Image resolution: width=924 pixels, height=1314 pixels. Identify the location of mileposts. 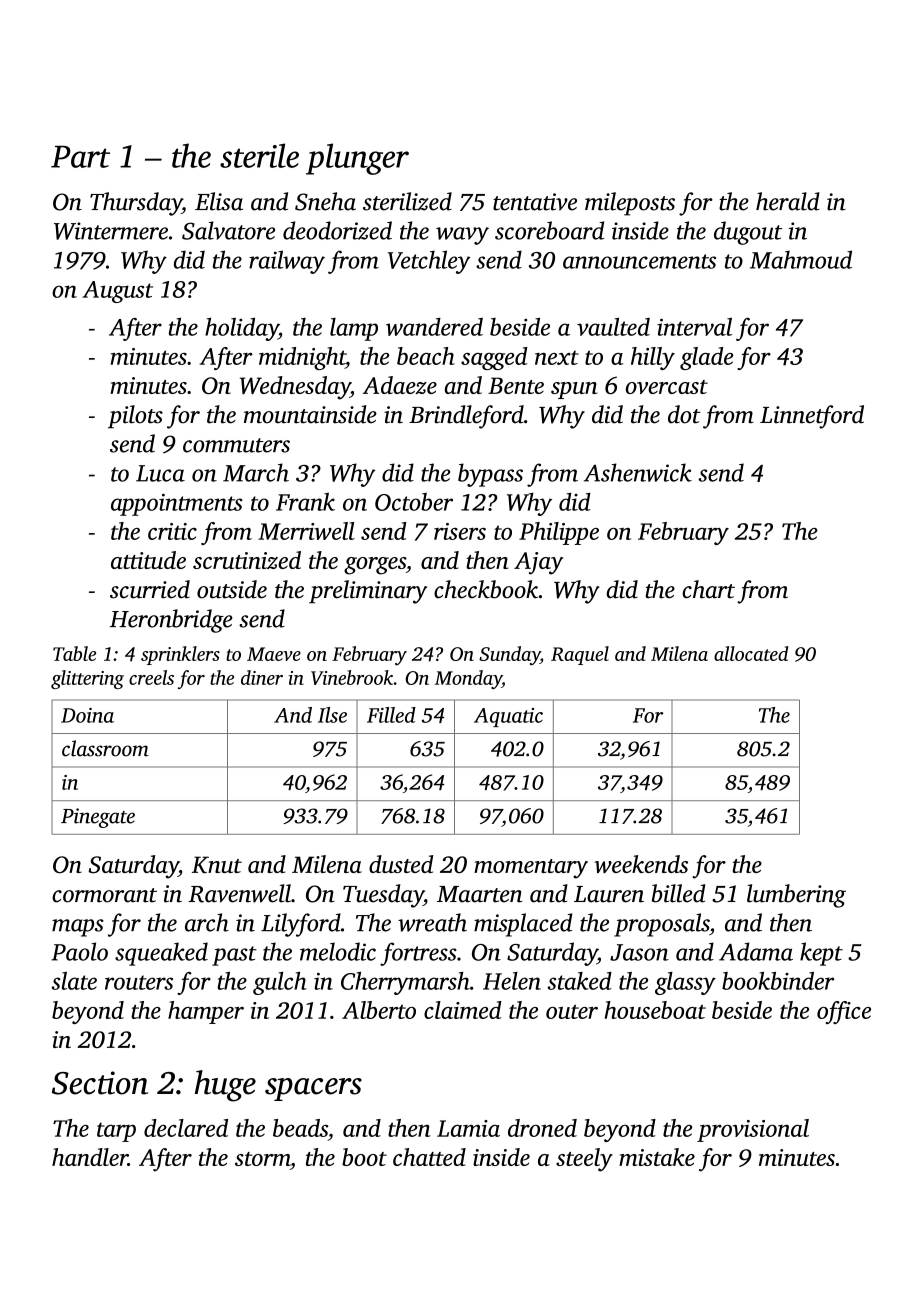
(630, 204).
